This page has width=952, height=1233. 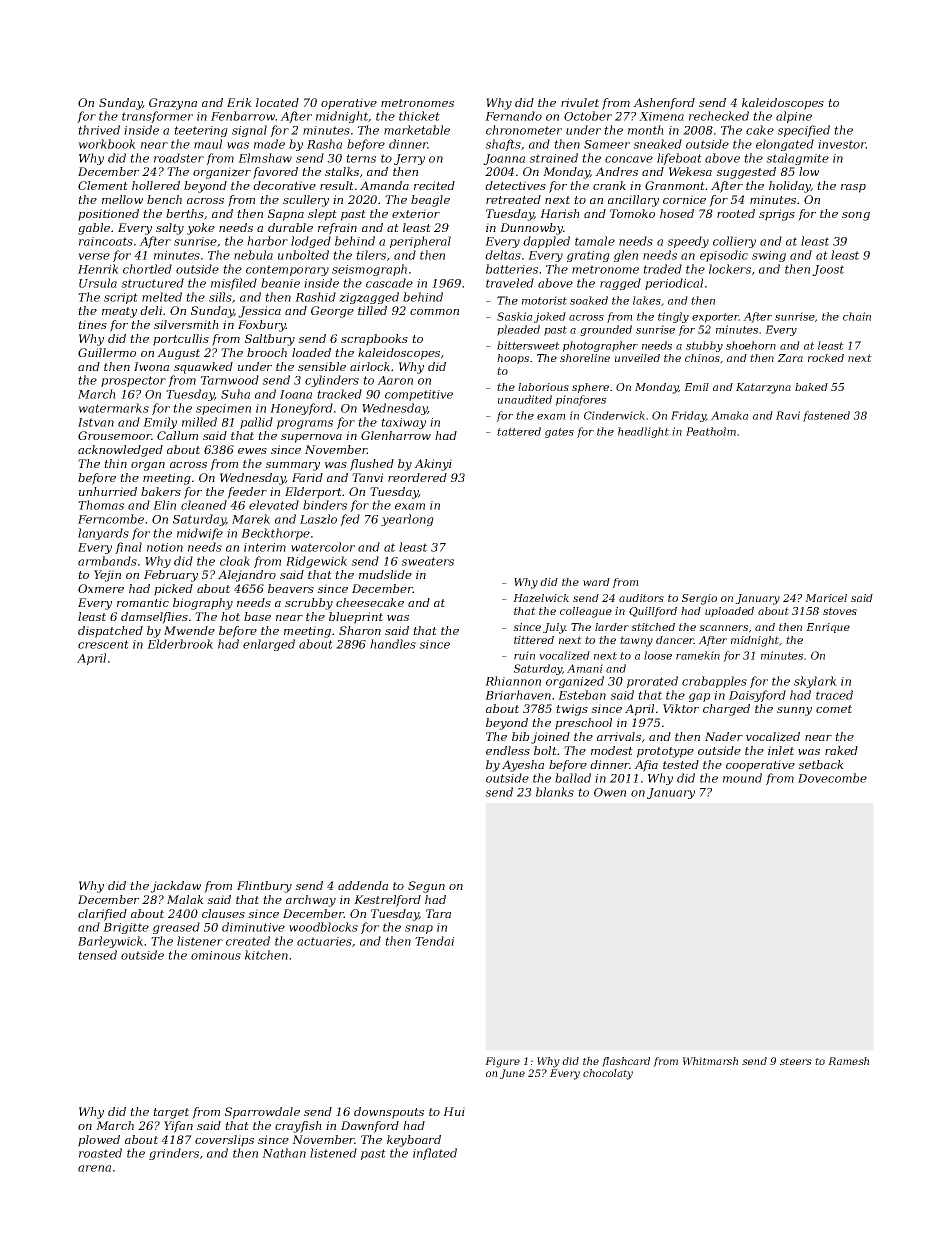 What do you see at coordinates (513, 116) in the page?
I see `Fernando` at bounding box center [513, 116].
